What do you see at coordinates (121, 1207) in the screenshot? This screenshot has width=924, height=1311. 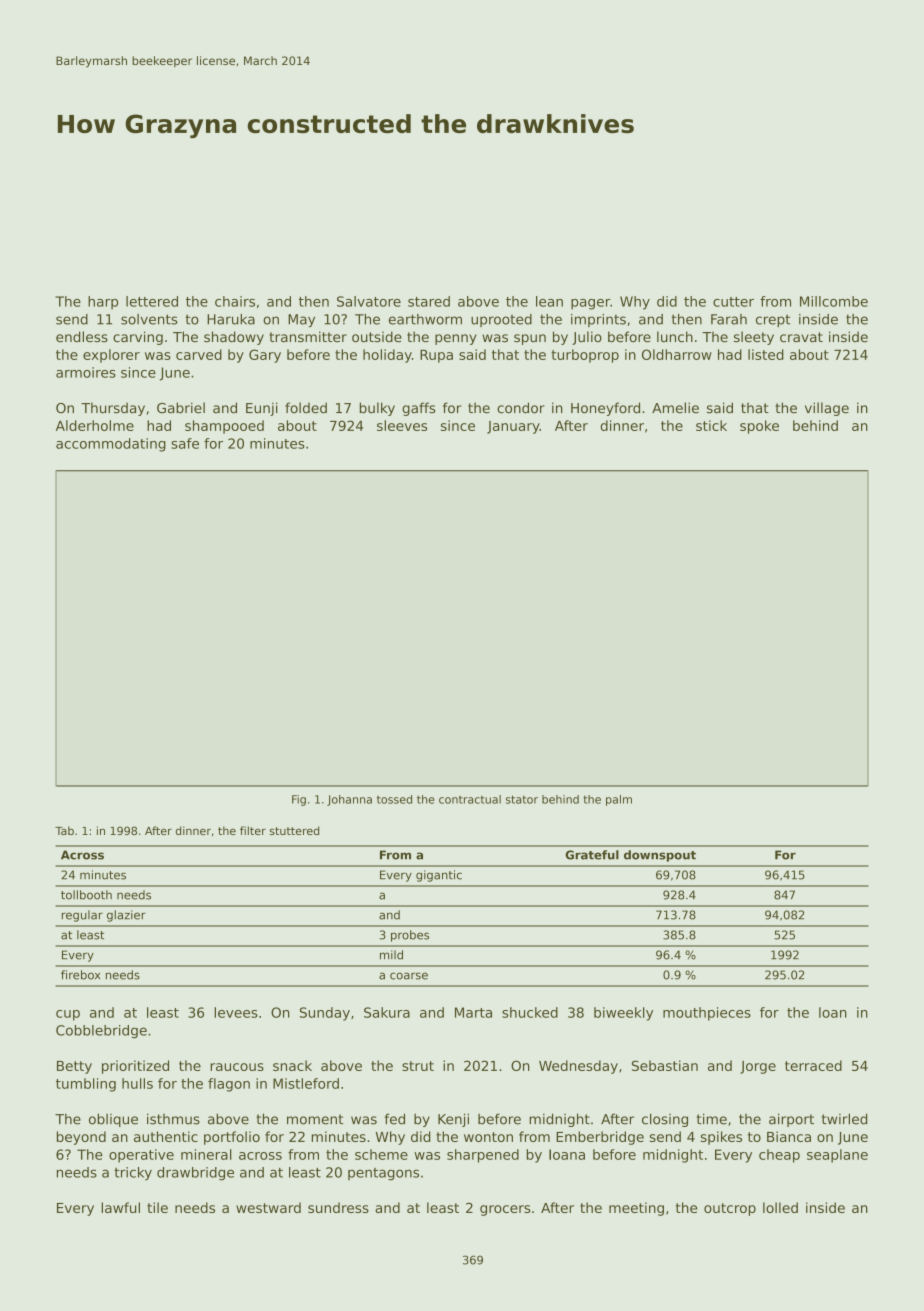 I see `lawful` at bounding box center [121, 1207].
